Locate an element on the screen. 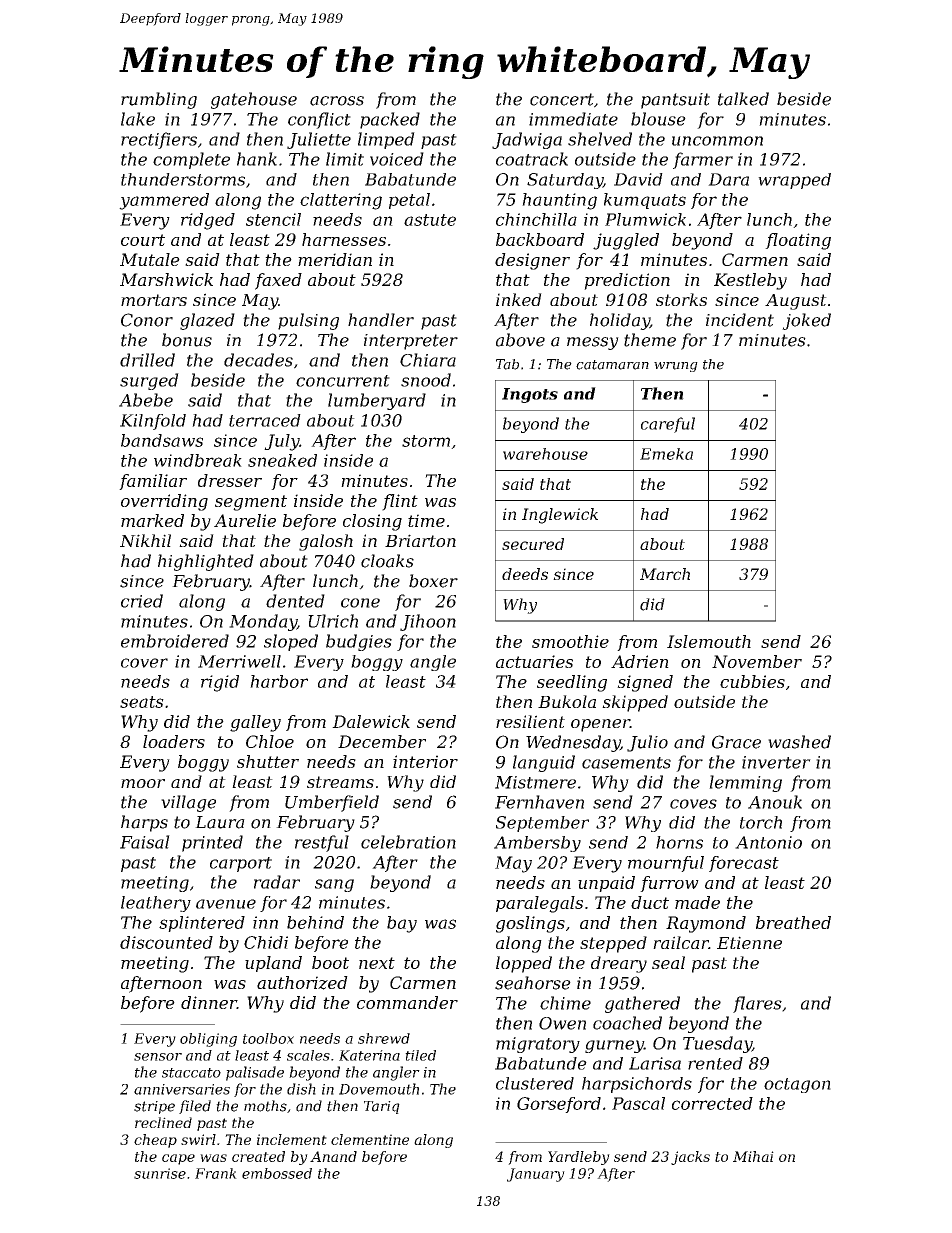 This screenshot has width=952, height=1233. uncommon is located at coordinates (717, 141).
